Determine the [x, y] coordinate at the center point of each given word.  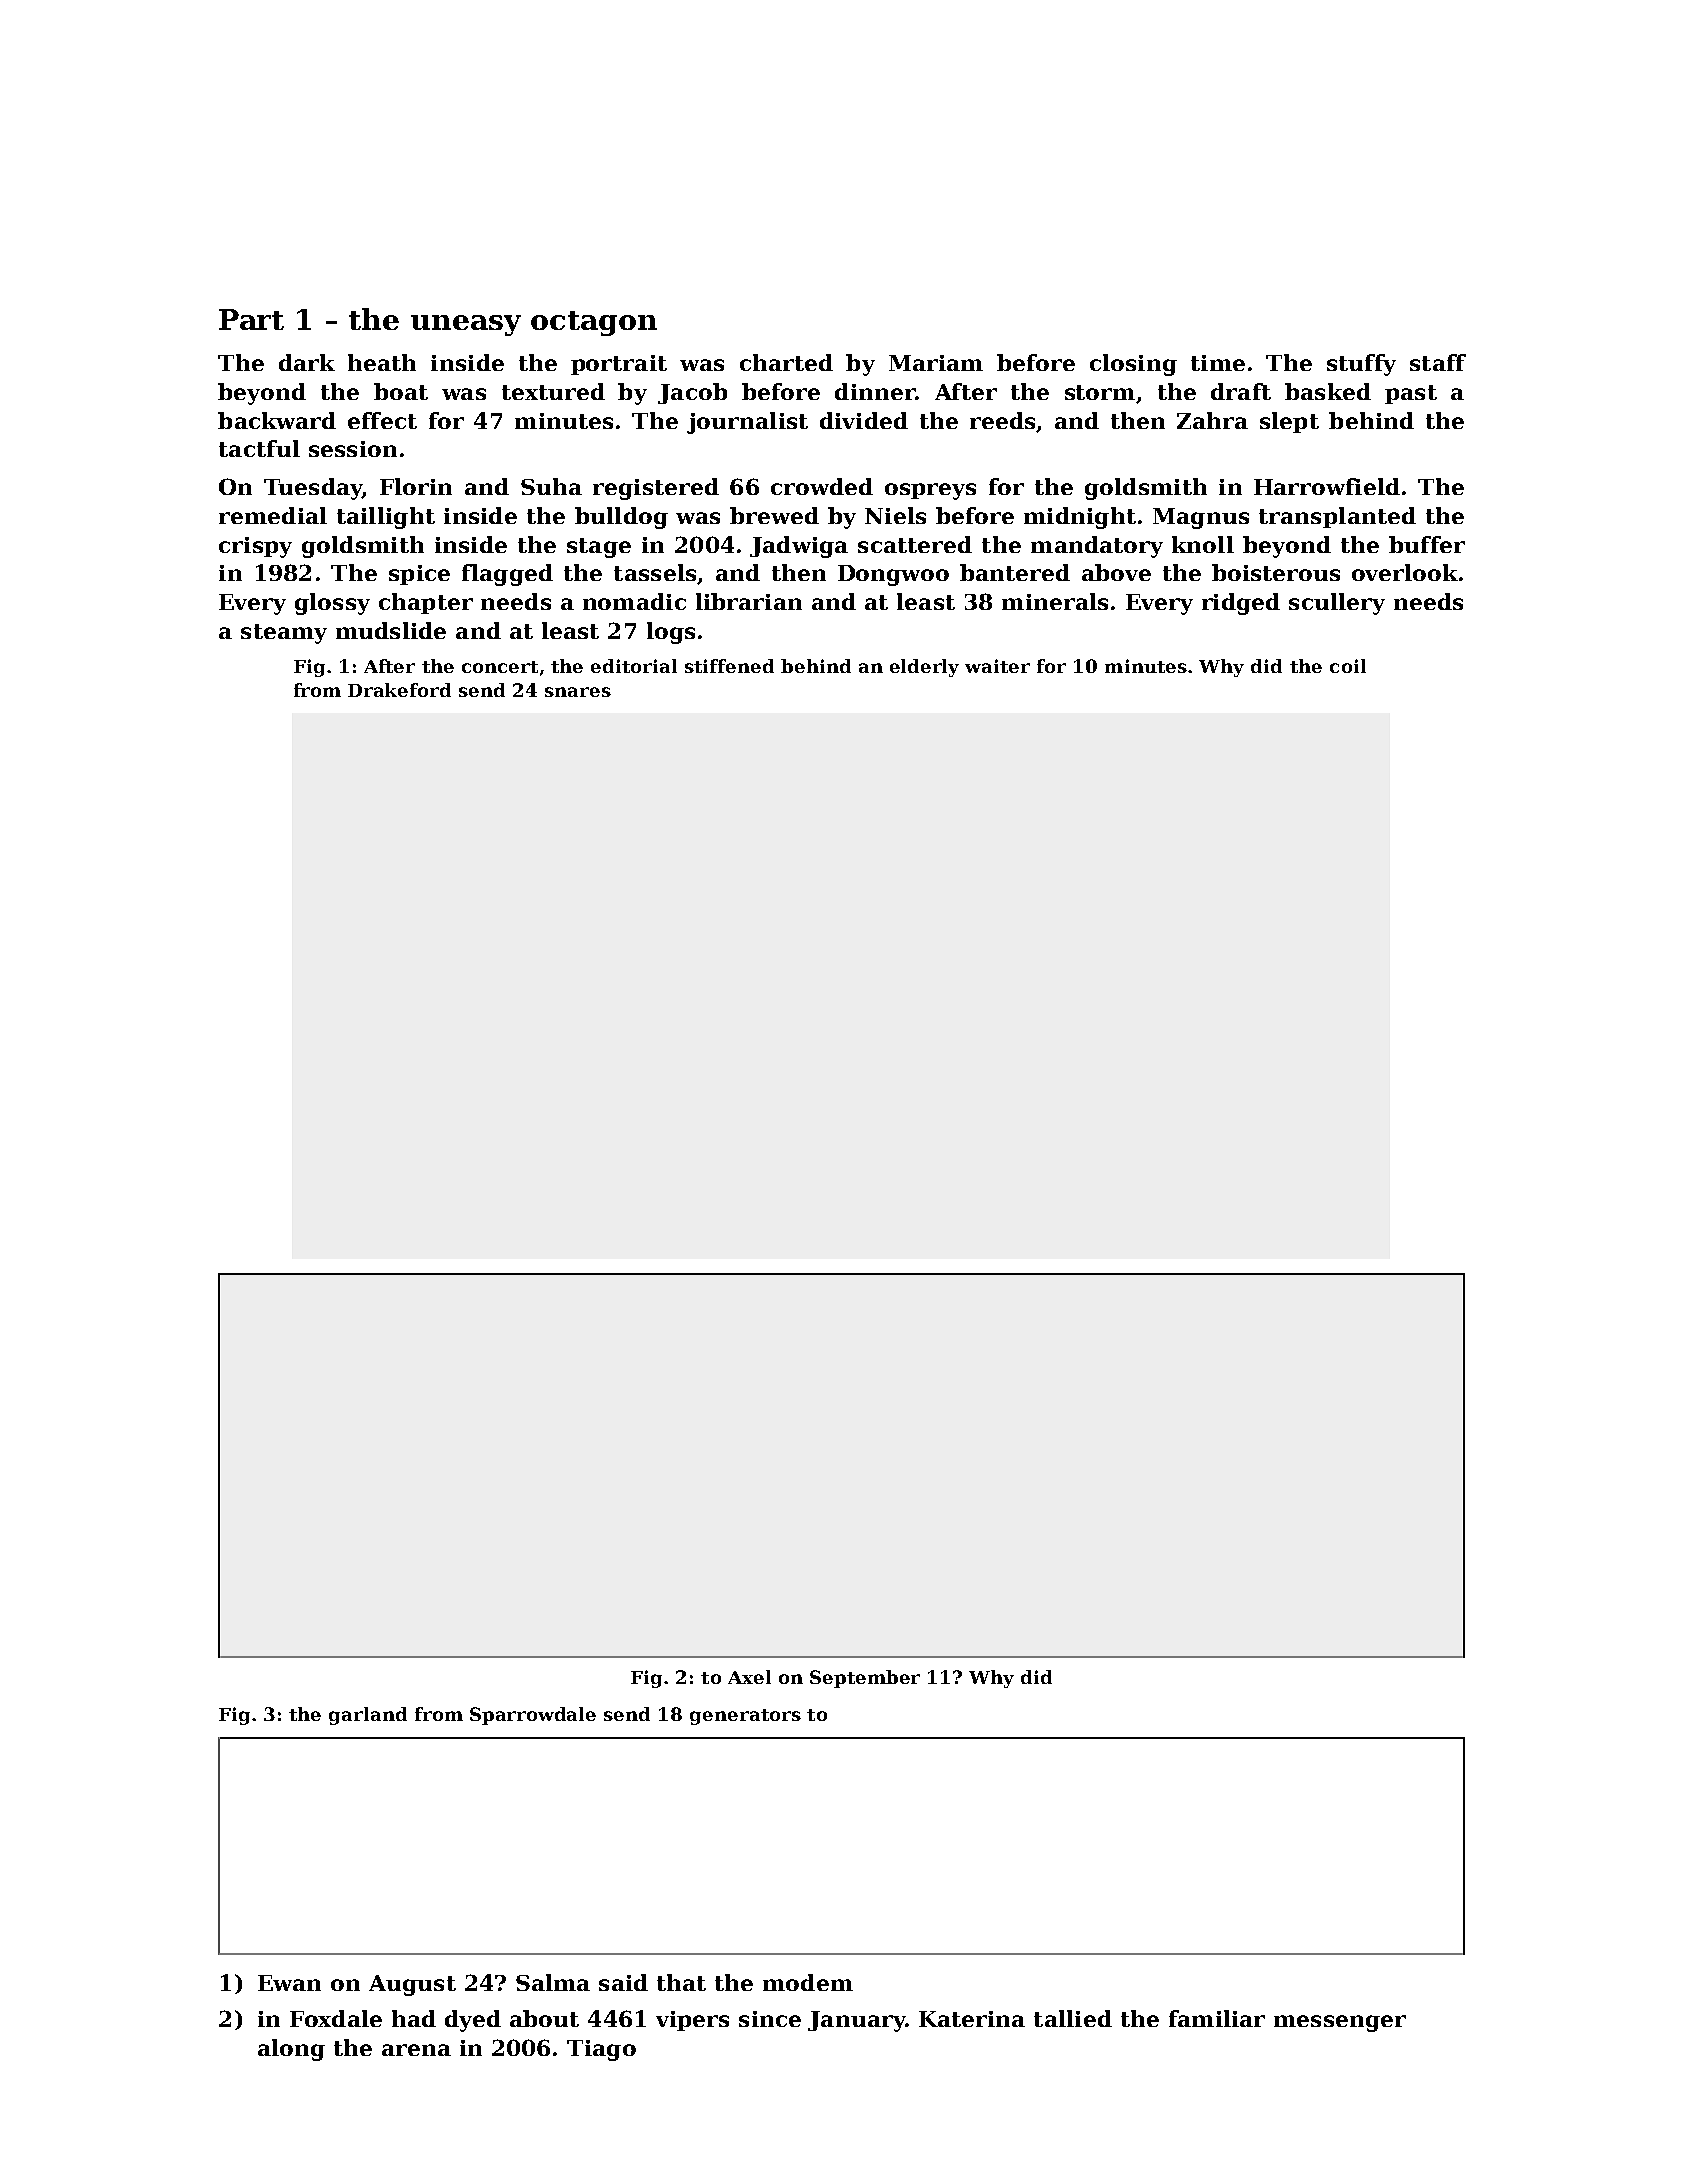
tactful [259, 448]
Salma [553, 1982]
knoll [1203, 544]
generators [745, 1717]
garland [368, 1716]
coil [1348, 666]
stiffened [729, 666]
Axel [749, 1677]
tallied [1073, 2018]
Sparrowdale [533, 1716]
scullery [1337, 604]
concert [500, 667]
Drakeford [399, 690]
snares [578, 692]
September [865, 1679]
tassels [655, 572]
